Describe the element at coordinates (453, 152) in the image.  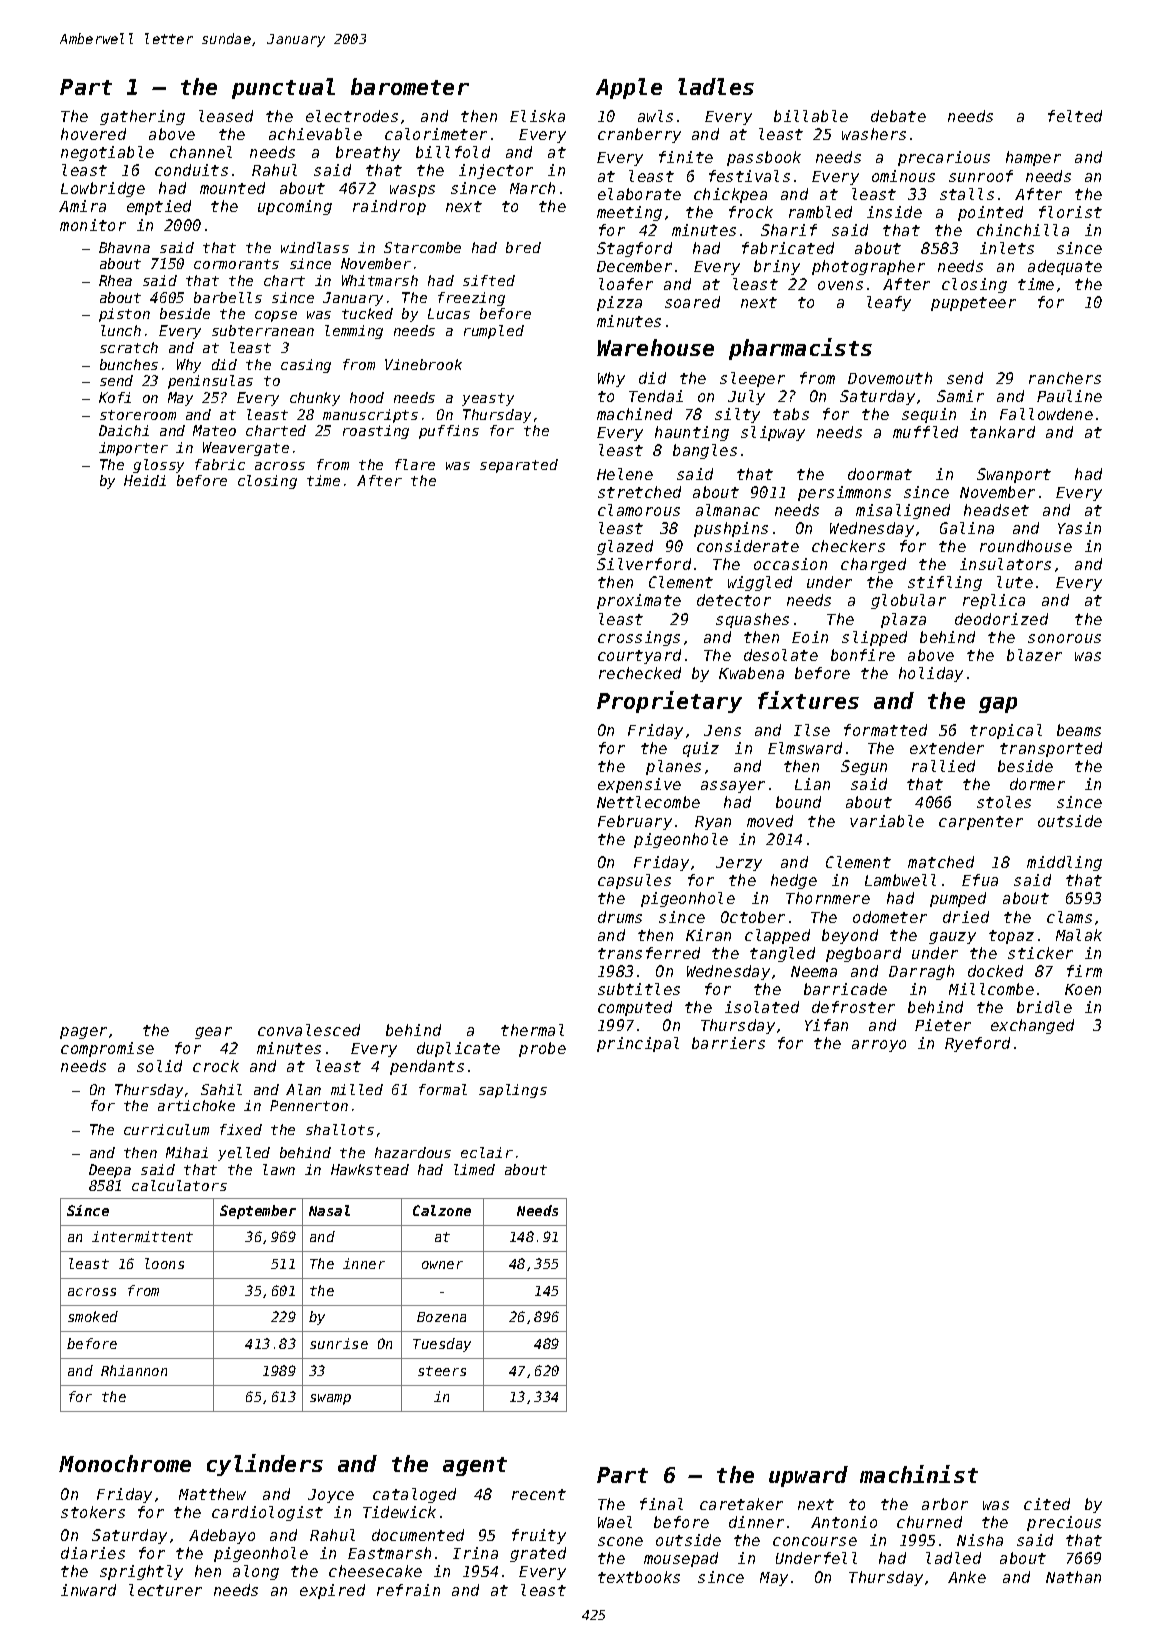
I see `billfold` at that location.
